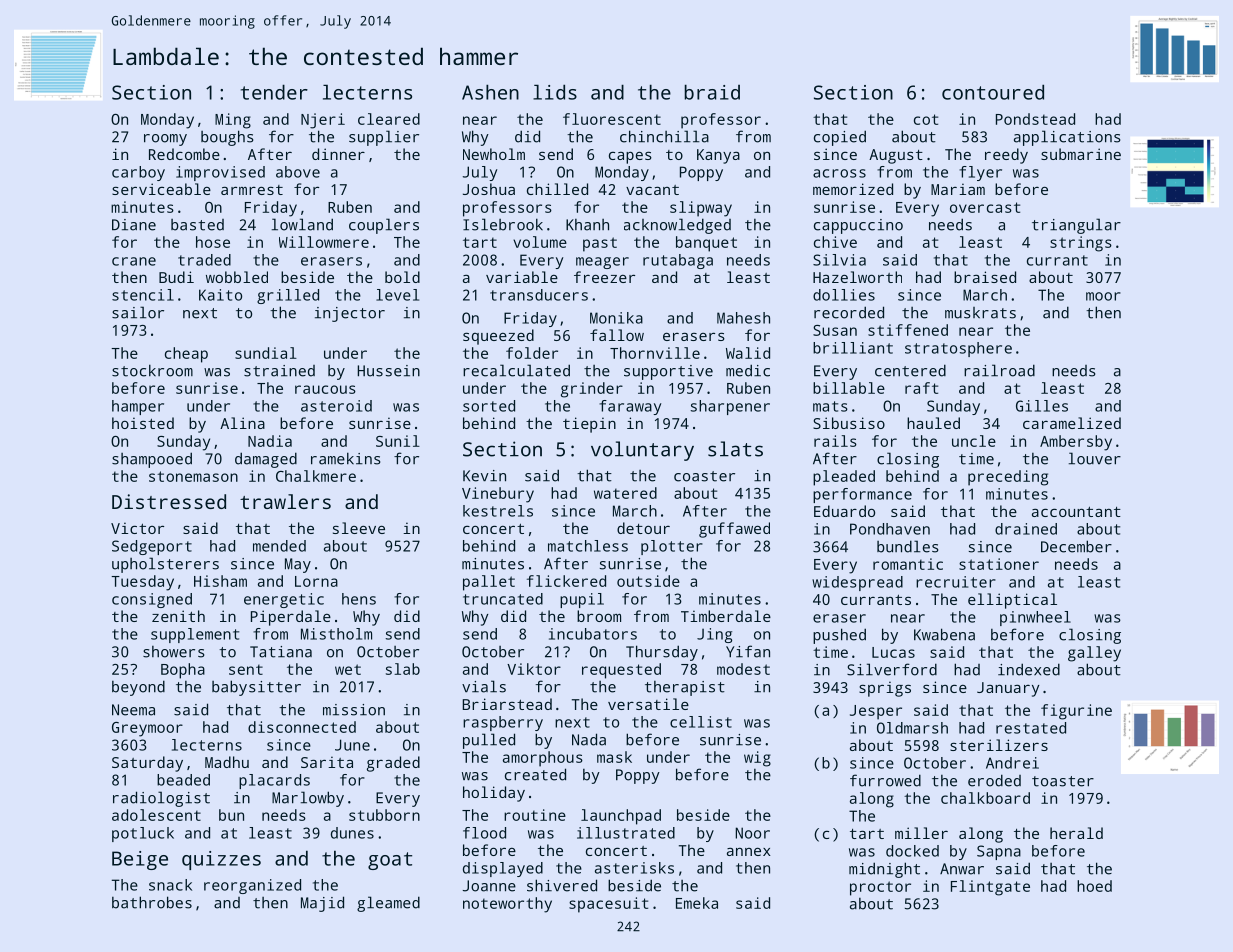  Describe the element at coordinates (165, 140) in the document. I see `roomy` at that location.
